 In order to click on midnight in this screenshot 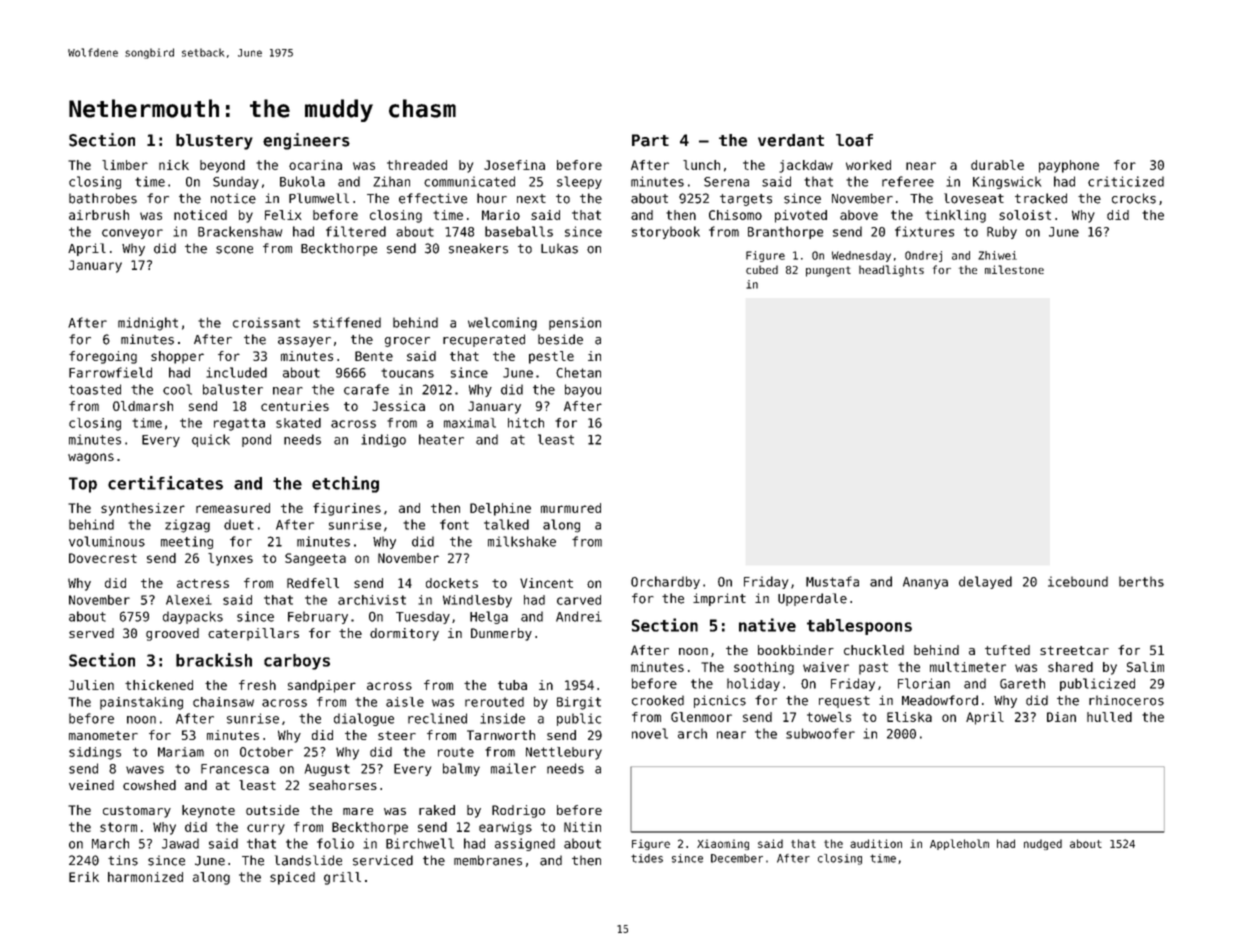, I will do `click(148, 324)`.
